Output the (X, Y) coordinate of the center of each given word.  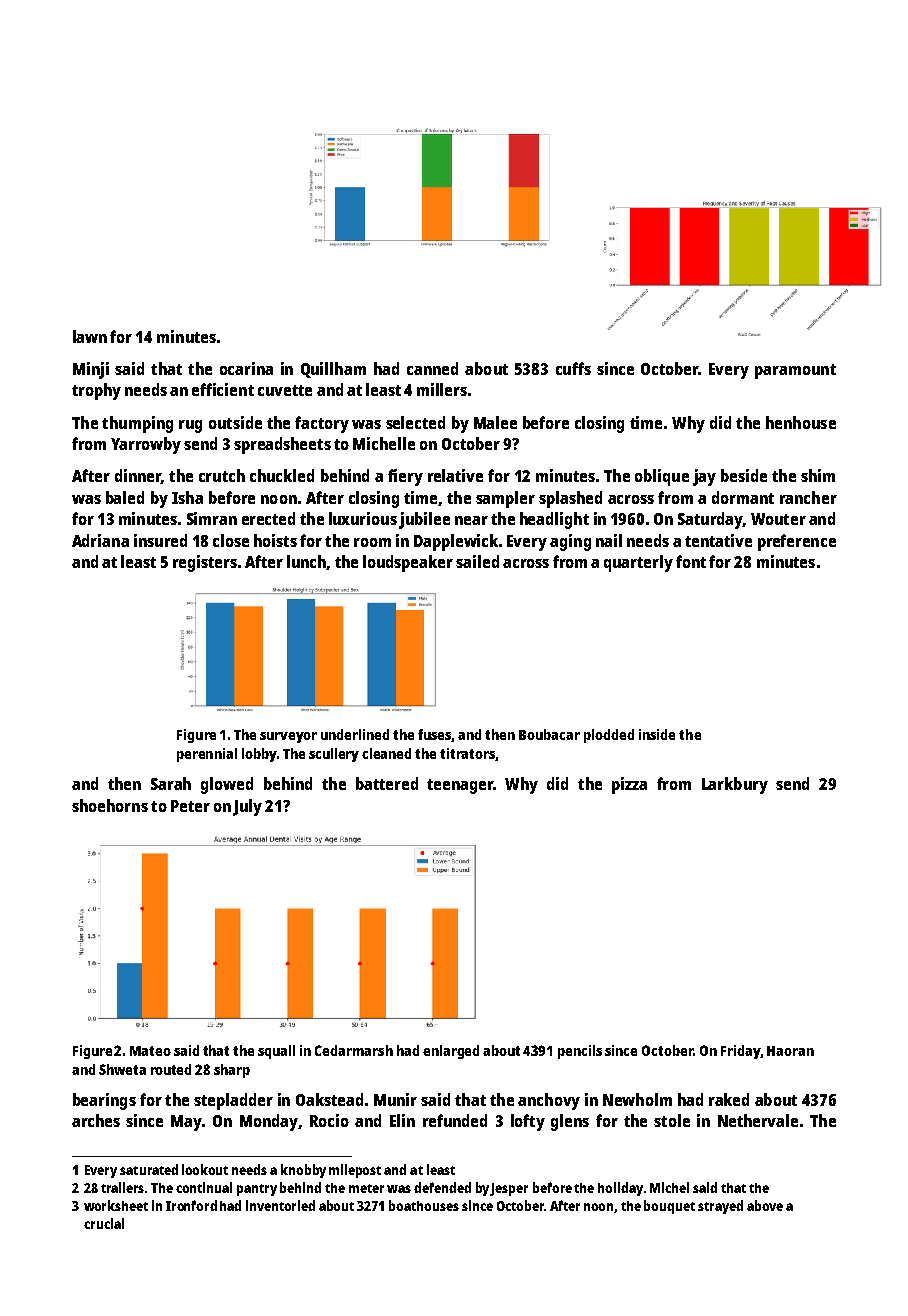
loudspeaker (408, 563)
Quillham (333, 370)
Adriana (100, 540)
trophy (96, 391)
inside (657, 734)
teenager (460, 786)
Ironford (191, 1205)
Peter (190, 806)
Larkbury (735, 785)
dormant (743, 497)
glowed (227, 785)
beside (744, 475)
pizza (629, 785)
